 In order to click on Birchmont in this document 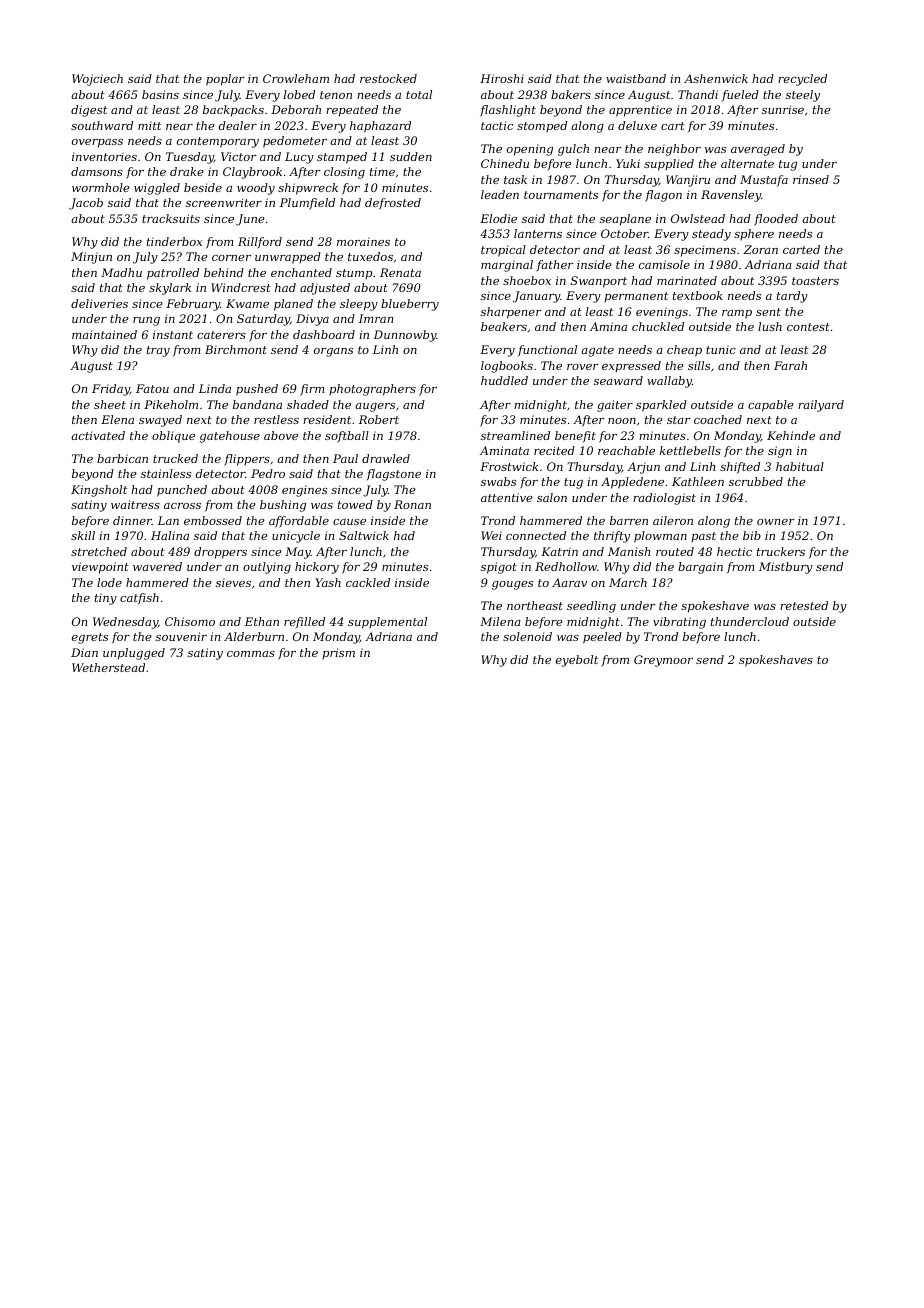, I will do `click(236, 349)`.
